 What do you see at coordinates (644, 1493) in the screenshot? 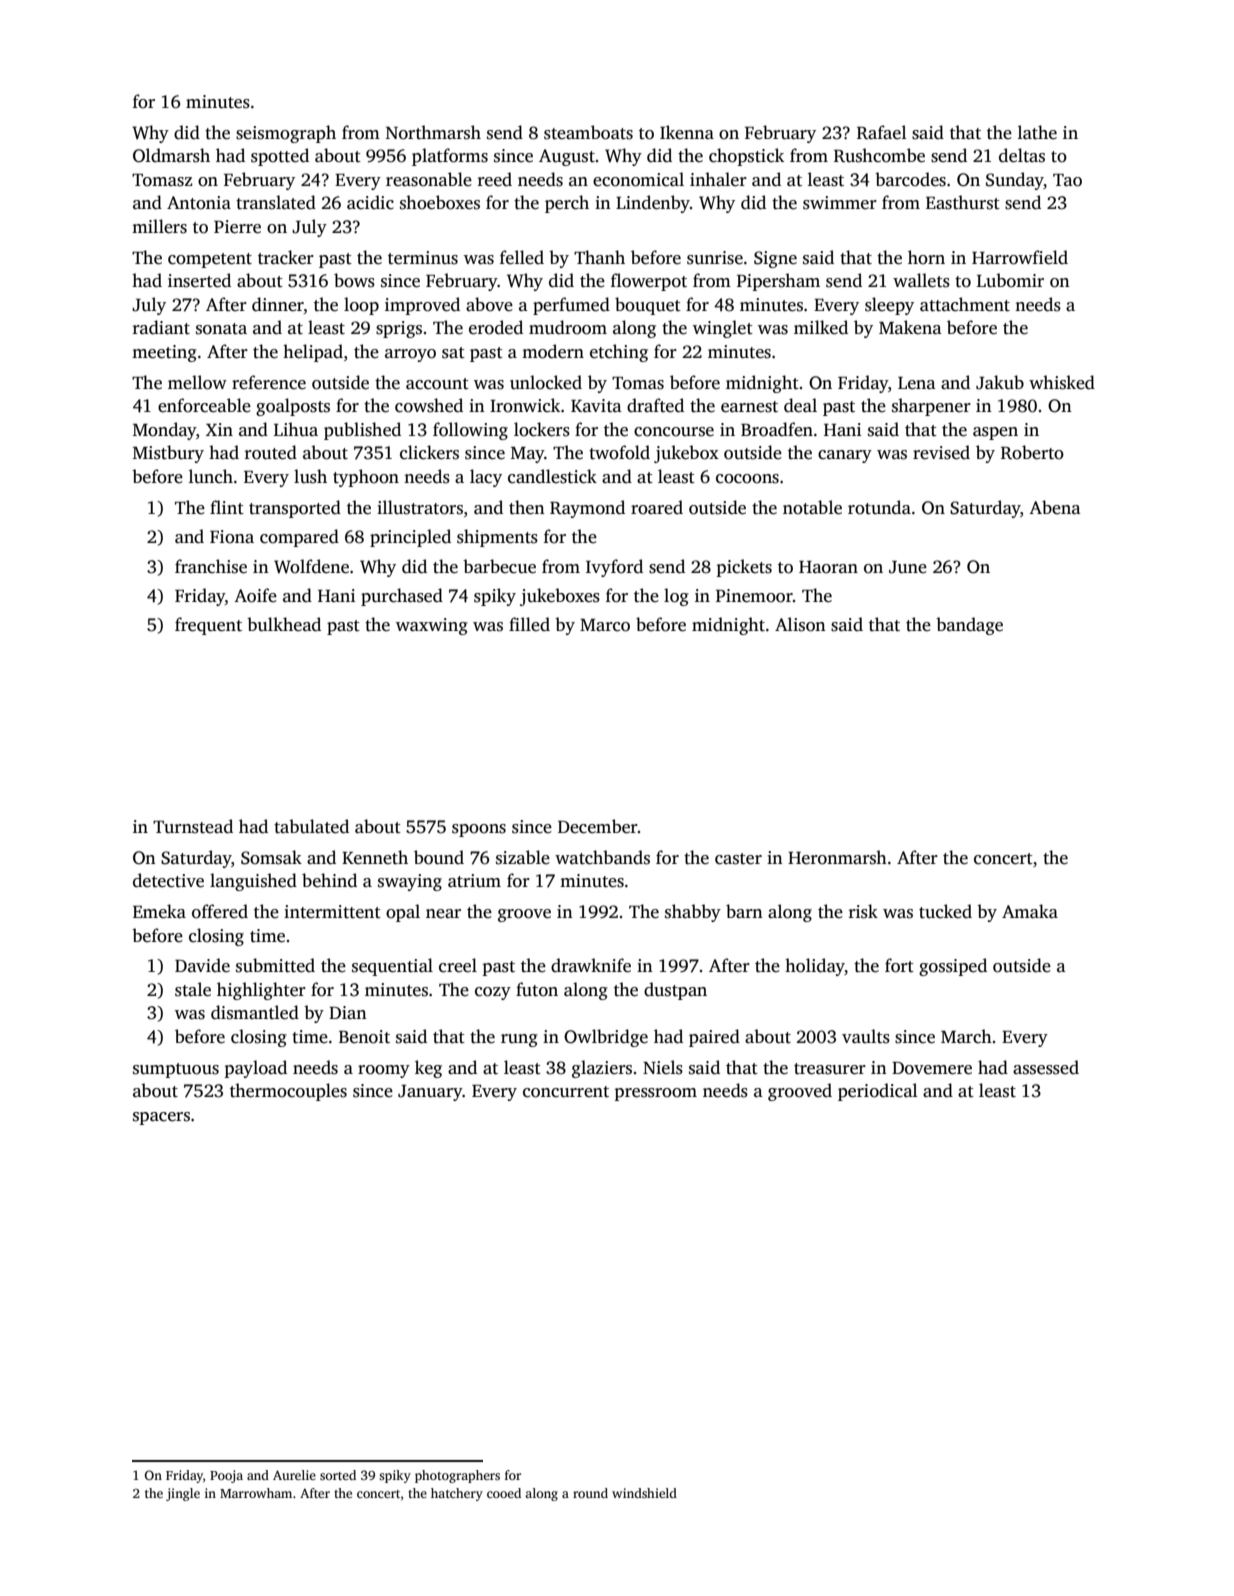
I see `windshield` at bounding box center [644, 1493].
